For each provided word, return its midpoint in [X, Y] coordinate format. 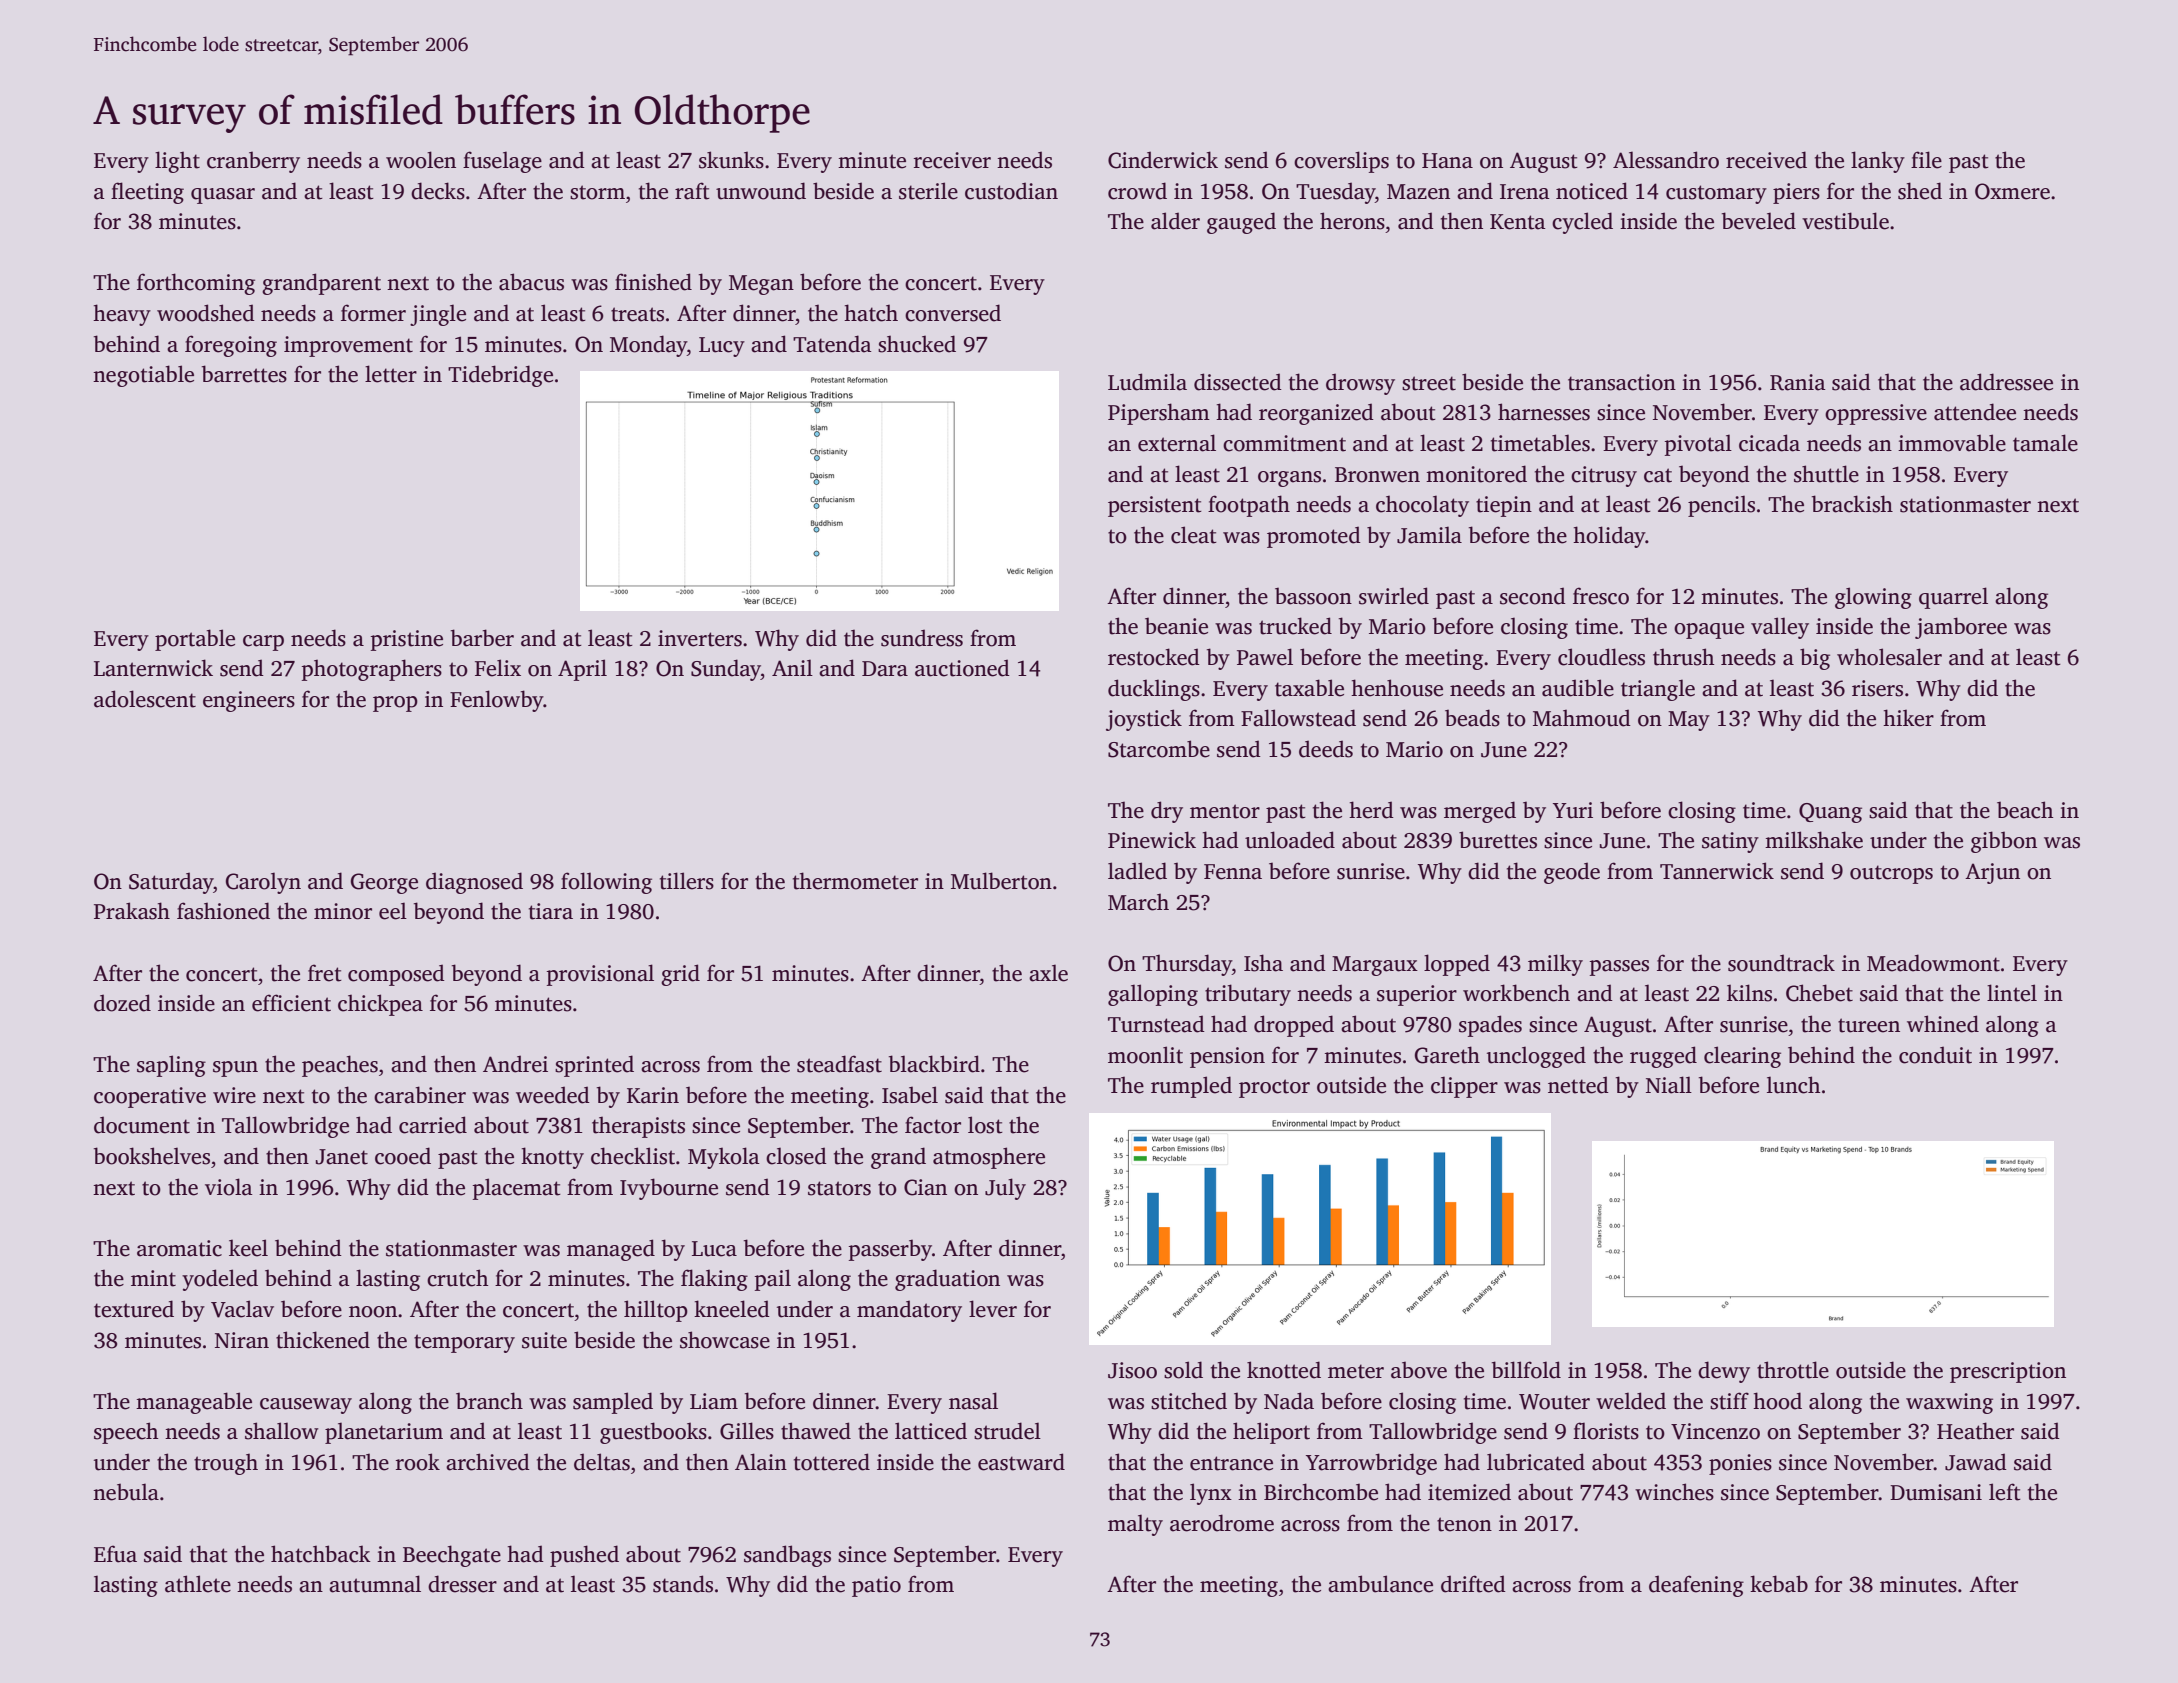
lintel [2012, 993]
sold [1183, 1370]
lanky [1878, 162]
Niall [1669, 1085]
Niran [242, 1340]
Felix [498, 668]
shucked [917, 344]
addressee [2006, 382]
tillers [687, 881]
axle [1048, 973]
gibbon [2004, 842]
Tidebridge [500, 376]
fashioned [223, 911]
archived [488, 1462]
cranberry [253, 162]
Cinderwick [1163, 160]
